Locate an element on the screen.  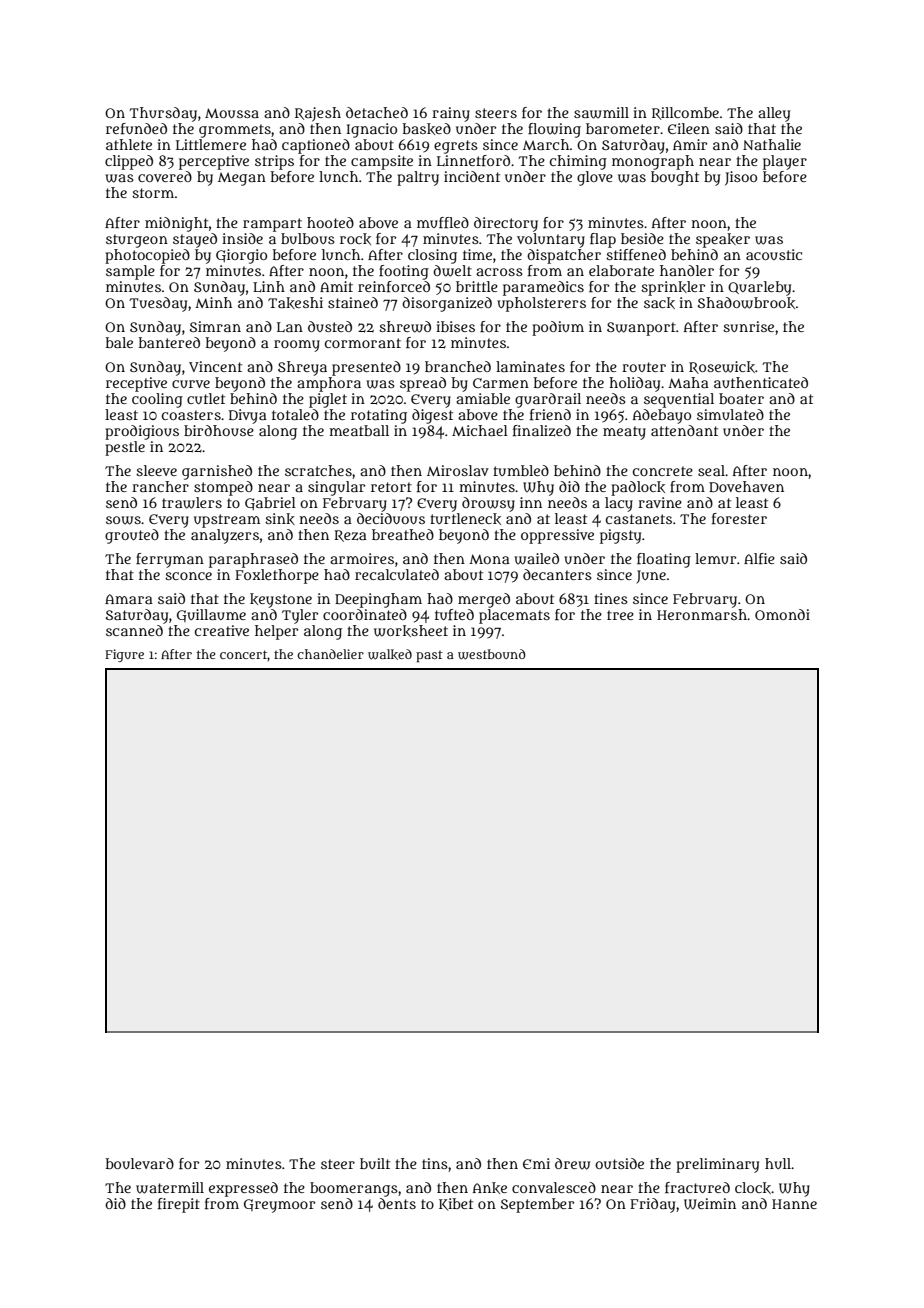
Weimin is located at coordinates (710, 1204).
